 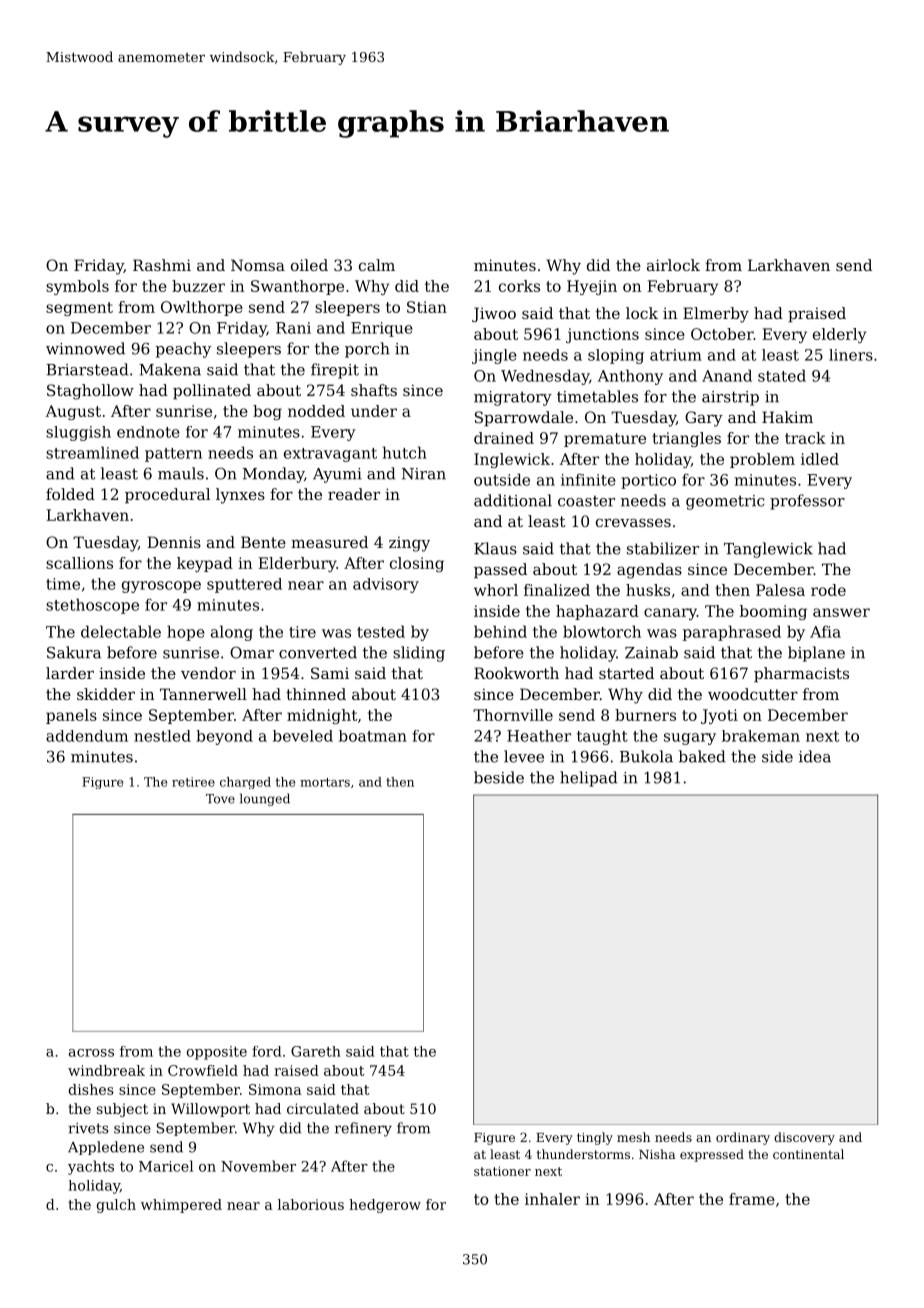 I want to click on idea, so click(x=815, y=756).
